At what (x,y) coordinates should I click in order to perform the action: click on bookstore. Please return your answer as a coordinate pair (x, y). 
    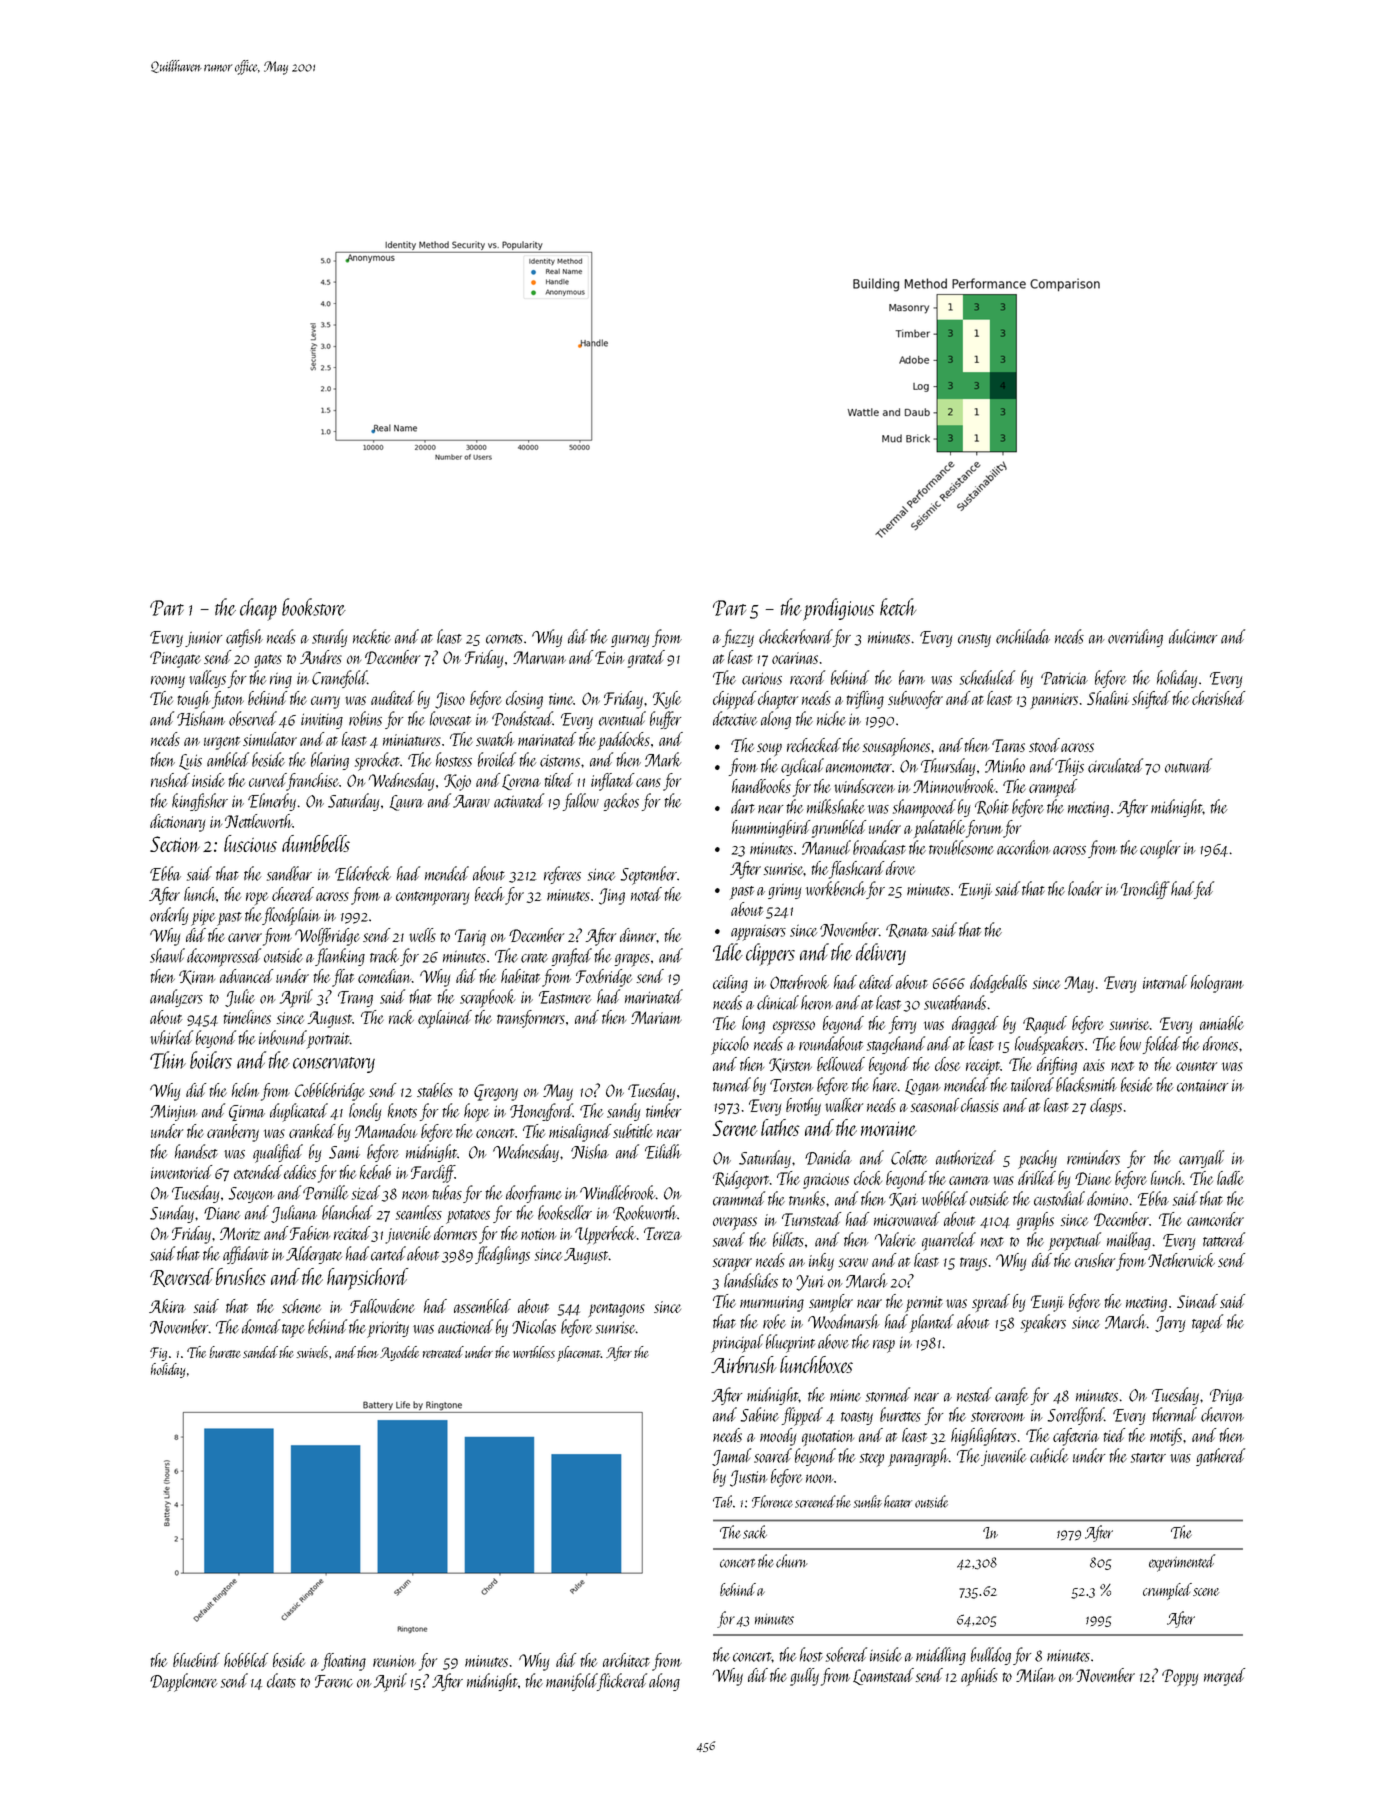
    Looking at the image, I should click on (314, 607).
